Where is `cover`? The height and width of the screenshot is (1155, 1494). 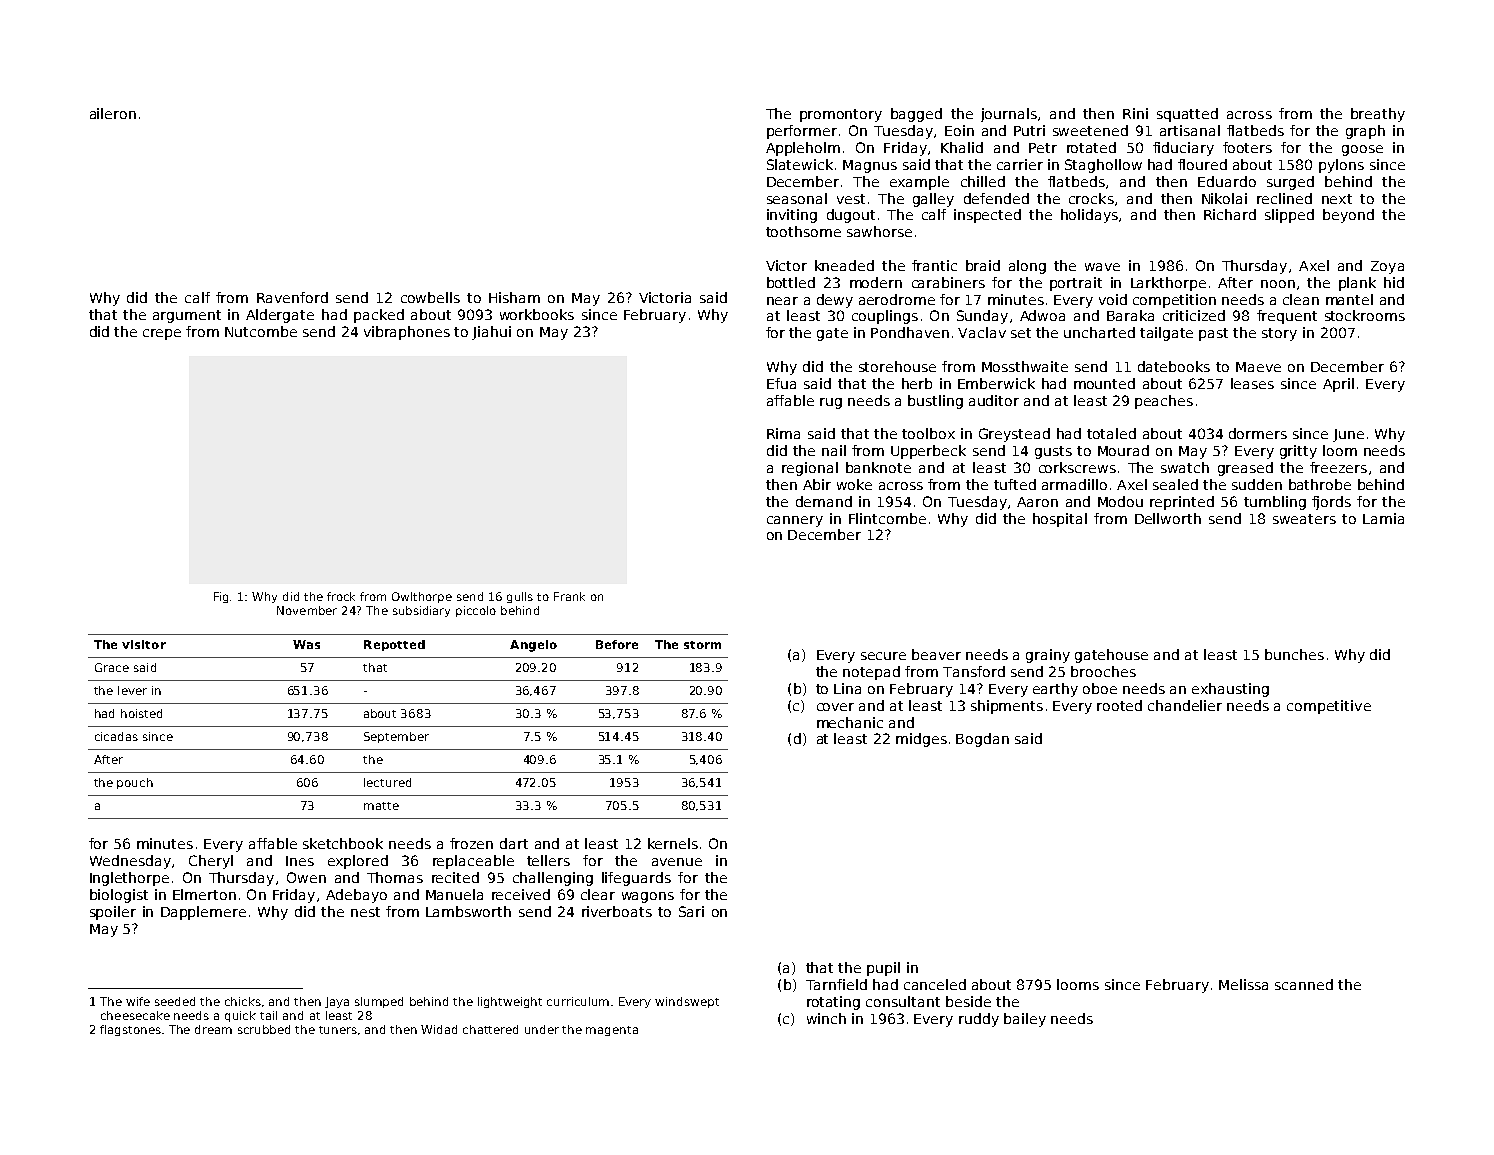
cover is located at coordinates (835, 707).
